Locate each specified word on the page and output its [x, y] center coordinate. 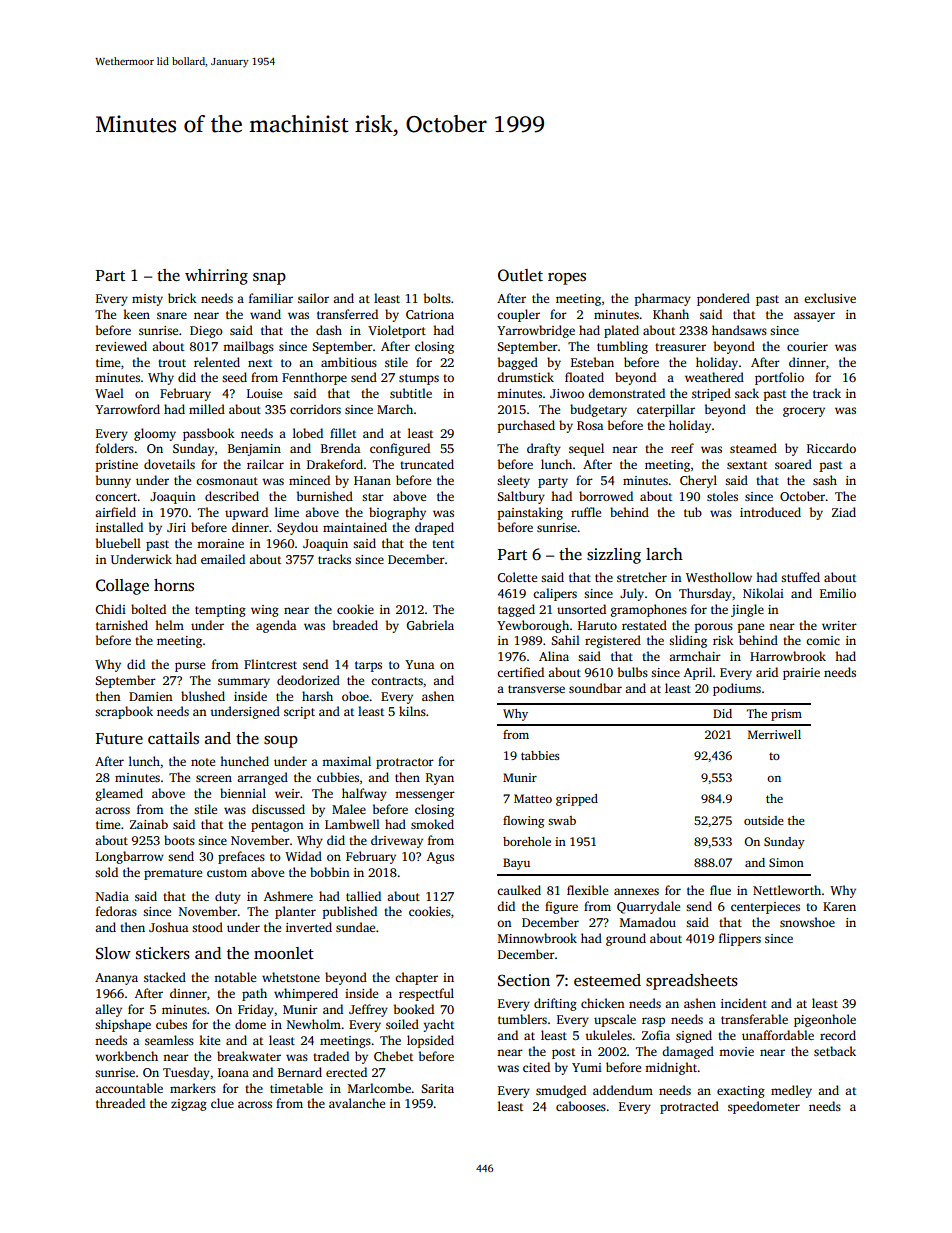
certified [520, 672]
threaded [120, 1103]
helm [169, 625]
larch [664, 554]
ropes [567, 279]
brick [182, 298]
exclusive [830, 298]
